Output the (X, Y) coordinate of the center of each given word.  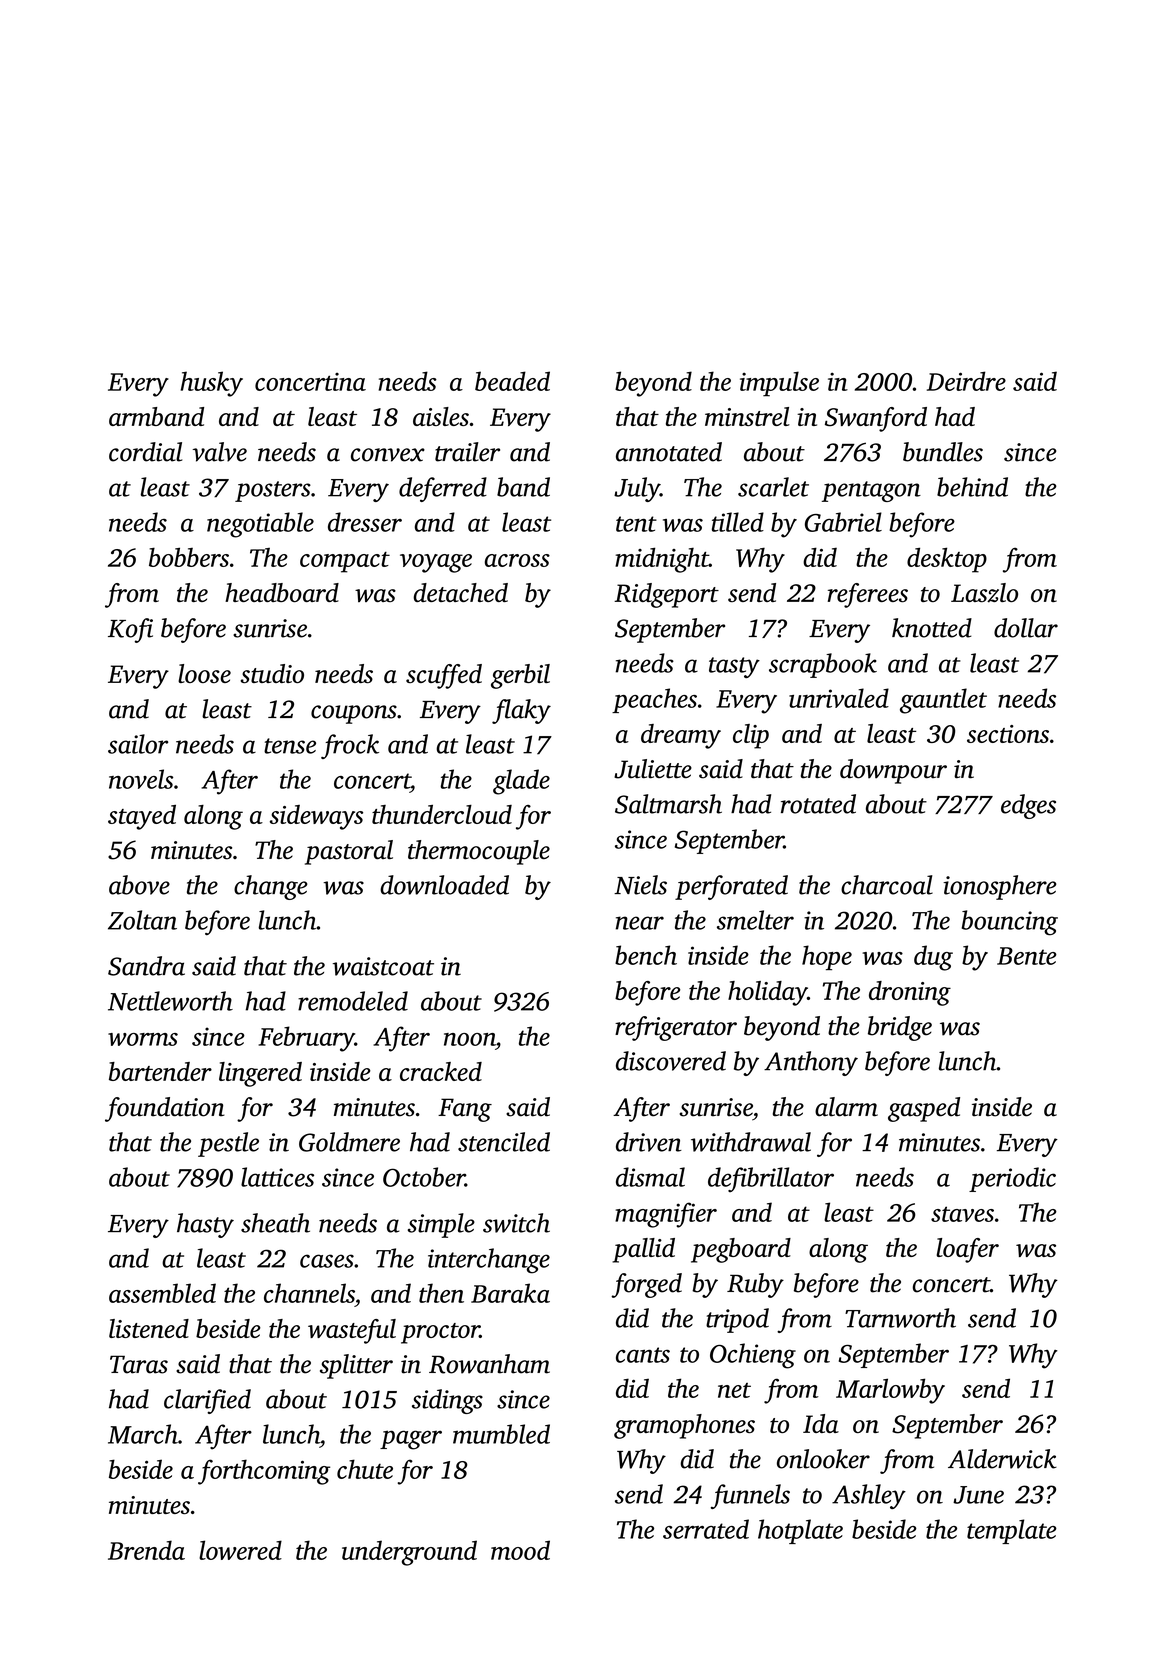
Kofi (130, 630)
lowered (240, 1550)
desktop (947, 560)
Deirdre (966, 381)
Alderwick (1002, 1459)
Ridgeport (666, 595)
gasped (924, 1109)
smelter (755, 920)
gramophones (684, 1426)
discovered (671, 1061)
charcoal (887, 885)
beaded (512, 381)
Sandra (146, 966)
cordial (145, 452)
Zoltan (142, 920)
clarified (207, 1401)
